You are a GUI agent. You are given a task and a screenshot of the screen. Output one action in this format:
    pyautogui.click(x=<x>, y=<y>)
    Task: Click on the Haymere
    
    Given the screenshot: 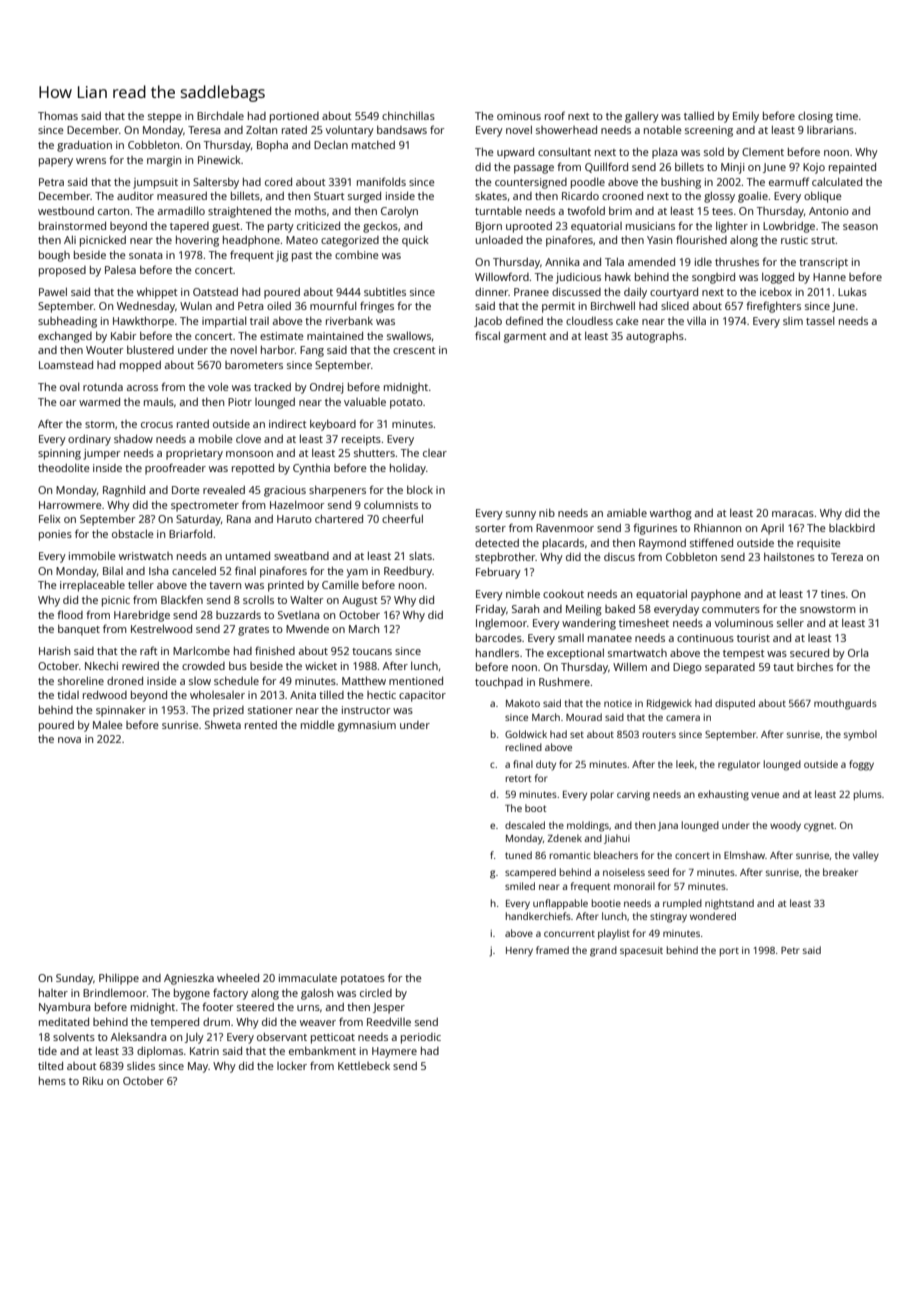 What is the action you would take?
    pyautogui.click(x=394, y=1052)
